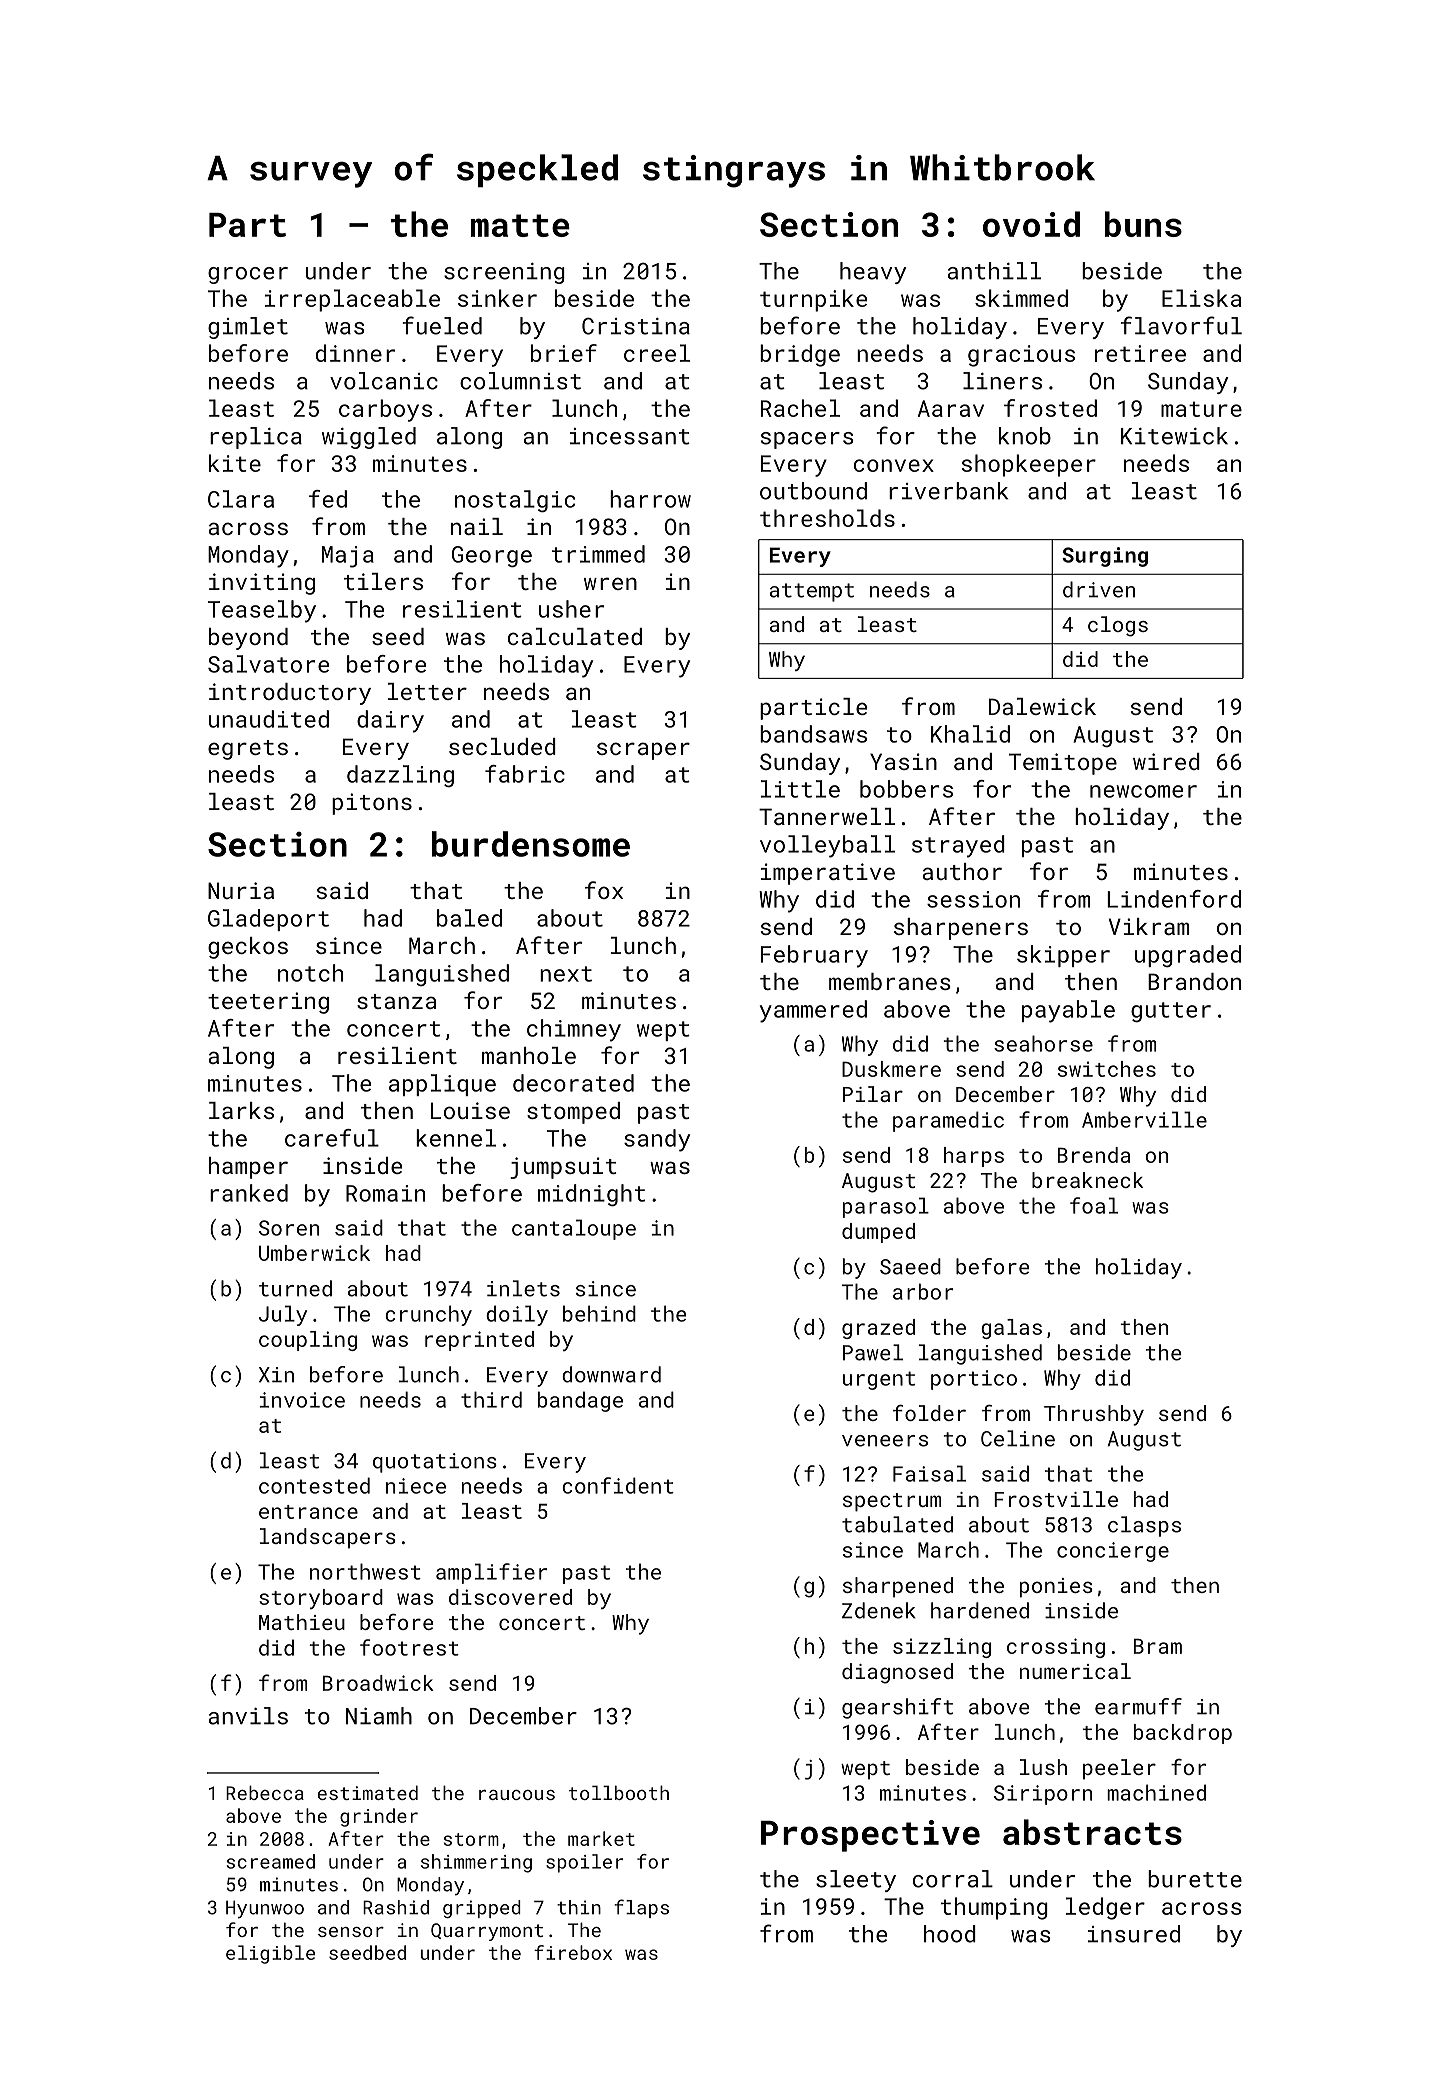 The image size is (1450, 2100). I want to click on gearshift, so click(897, 1708).
